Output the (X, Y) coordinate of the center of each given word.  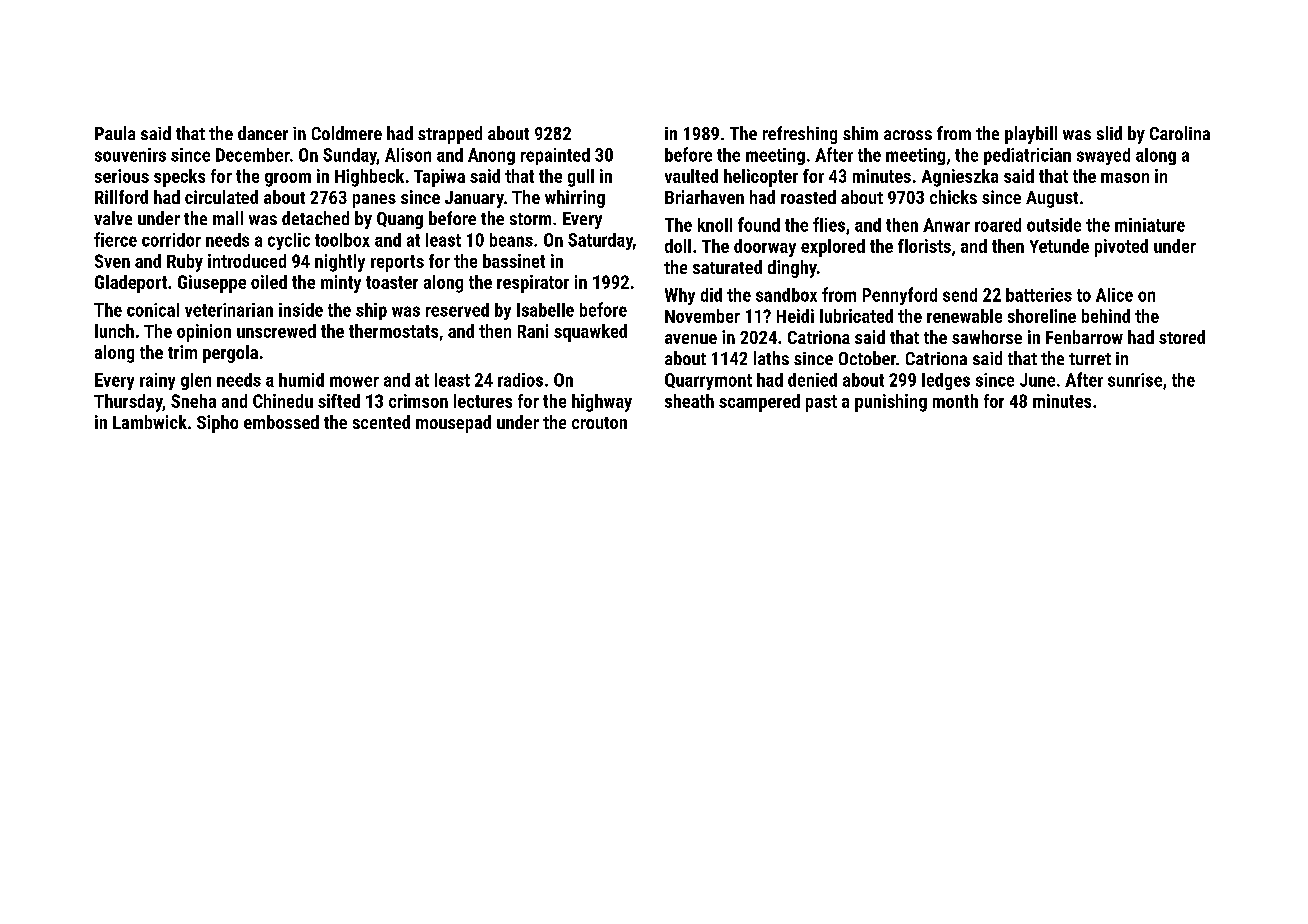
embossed (281, 422)
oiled (269, 282)
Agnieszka (960, 178)
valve (113, 218)
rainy (157, 381)
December (253, 155)
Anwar (946, 225)
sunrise (1135, 380)
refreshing (800, 135)
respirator (533, 284)
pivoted (1121, 248)
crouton (599, 423)
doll (678, 246)
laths (771, 358)
